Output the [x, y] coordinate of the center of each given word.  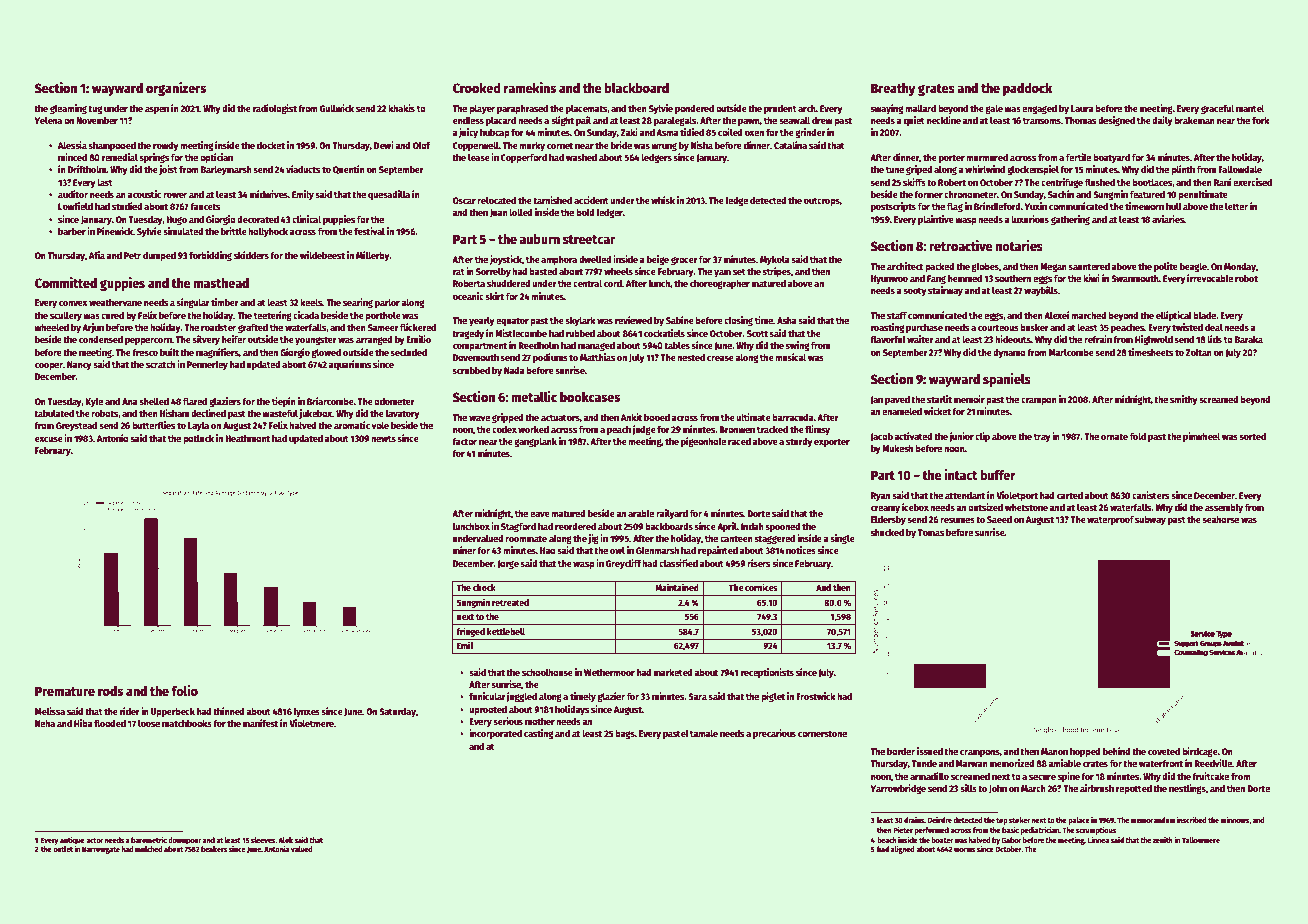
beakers [214, 849]
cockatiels [664, 333]
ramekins [530, 87]
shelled [154, 401]
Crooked [477, 88]
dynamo [1009, 353]
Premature [65, 691]
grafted [253, 328]
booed [657, 417]
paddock [1027, 89]
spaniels [1007, 380]
